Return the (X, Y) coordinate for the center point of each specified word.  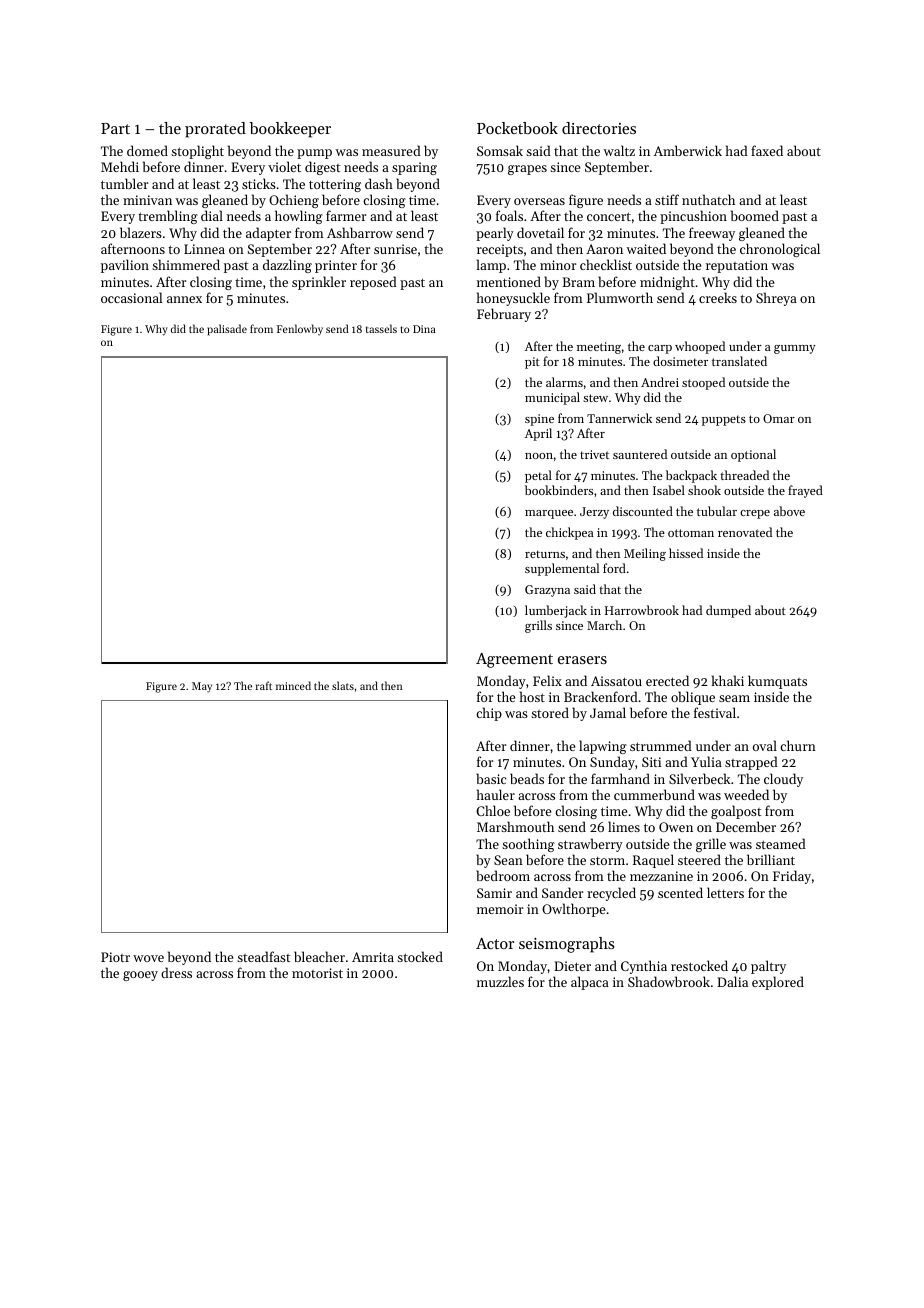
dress (176, 972)
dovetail (540, 232)
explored (778, 983)
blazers (141, 232)
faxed (767, 150)
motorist (317, 973)
